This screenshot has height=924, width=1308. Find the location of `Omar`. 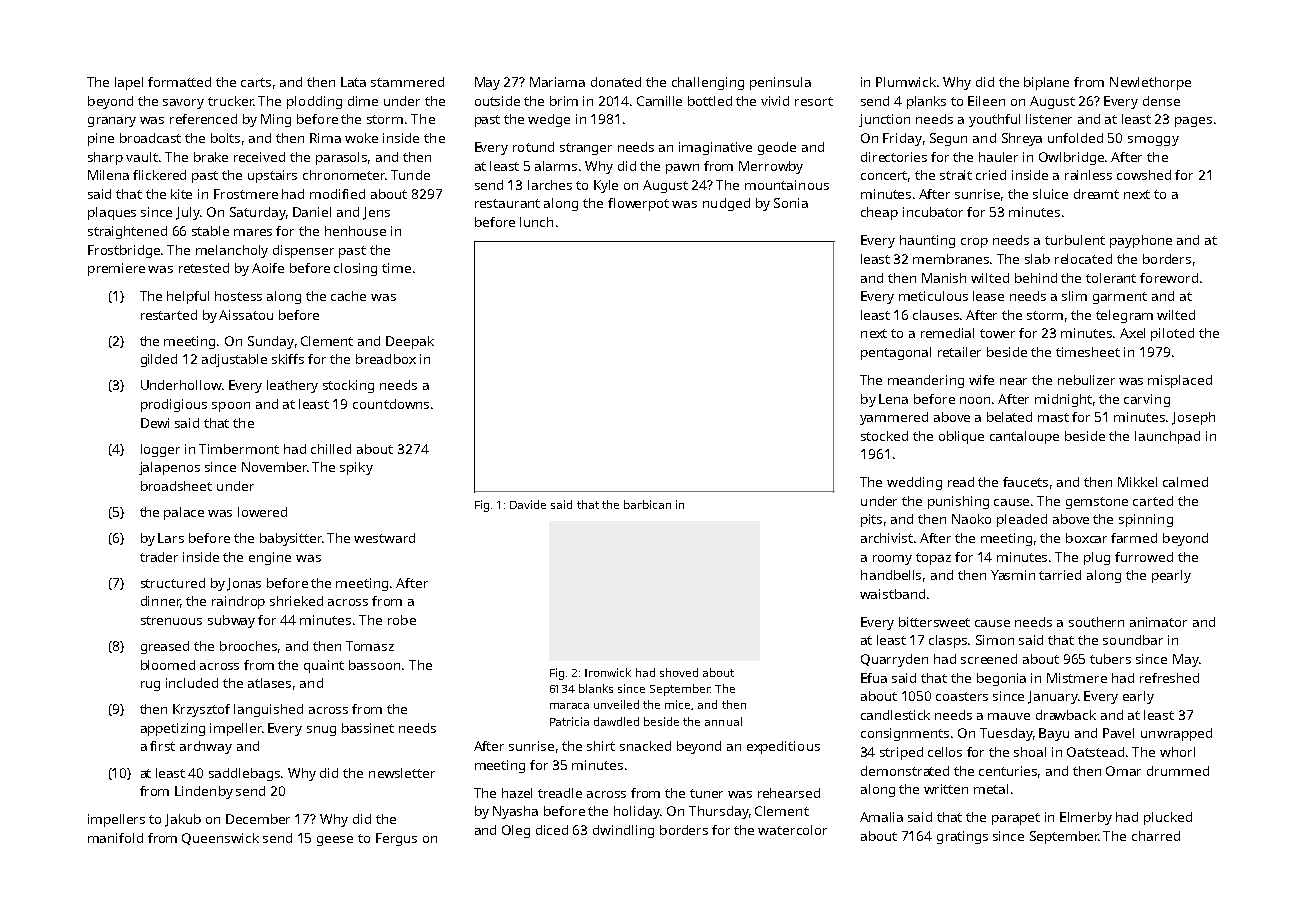

Omar is located at coordinates (1123, 771).
